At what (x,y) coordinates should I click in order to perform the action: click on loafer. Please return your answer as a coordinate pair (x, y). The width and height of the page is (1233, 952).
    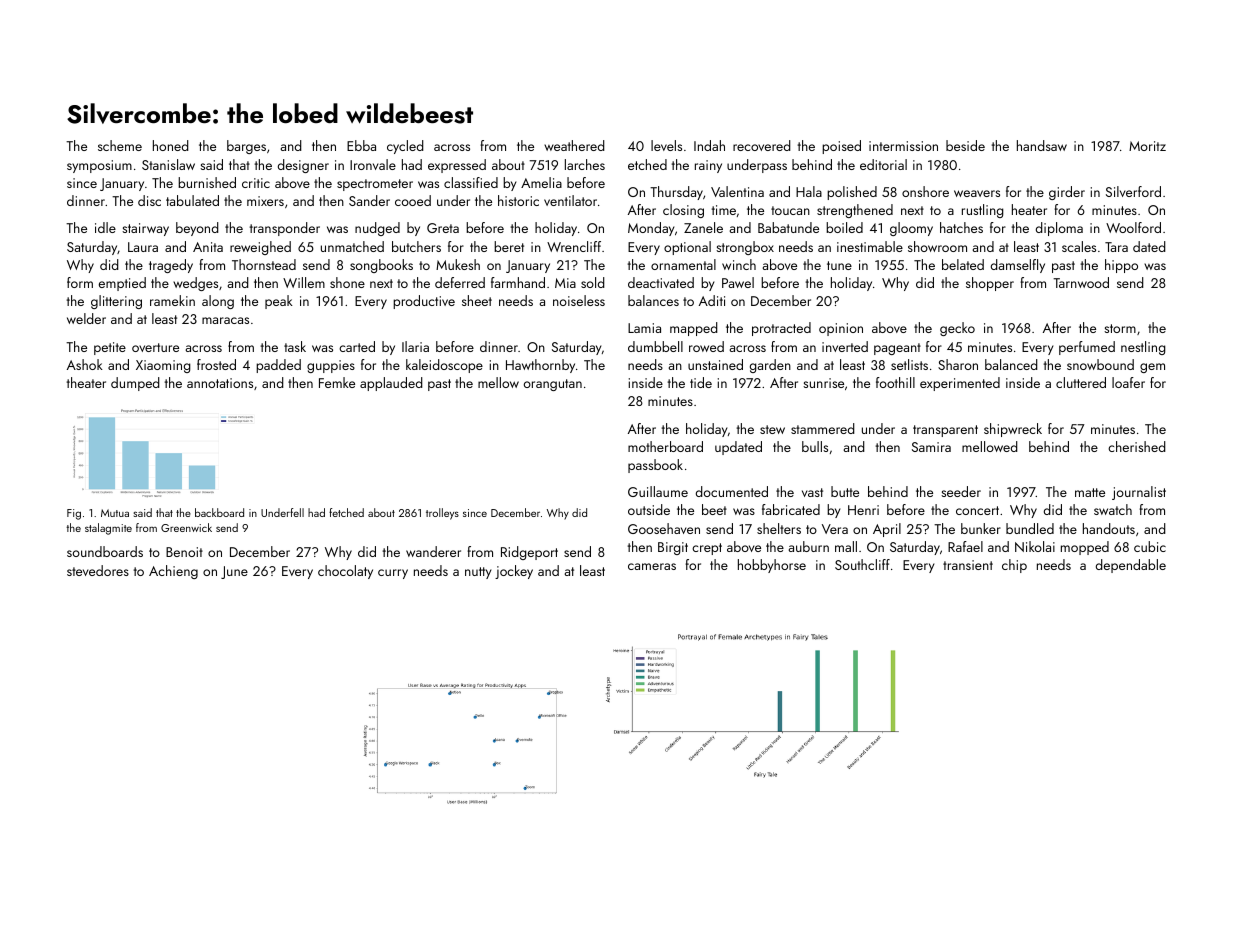
    Looking at the image, I should click on (1128, 382).
